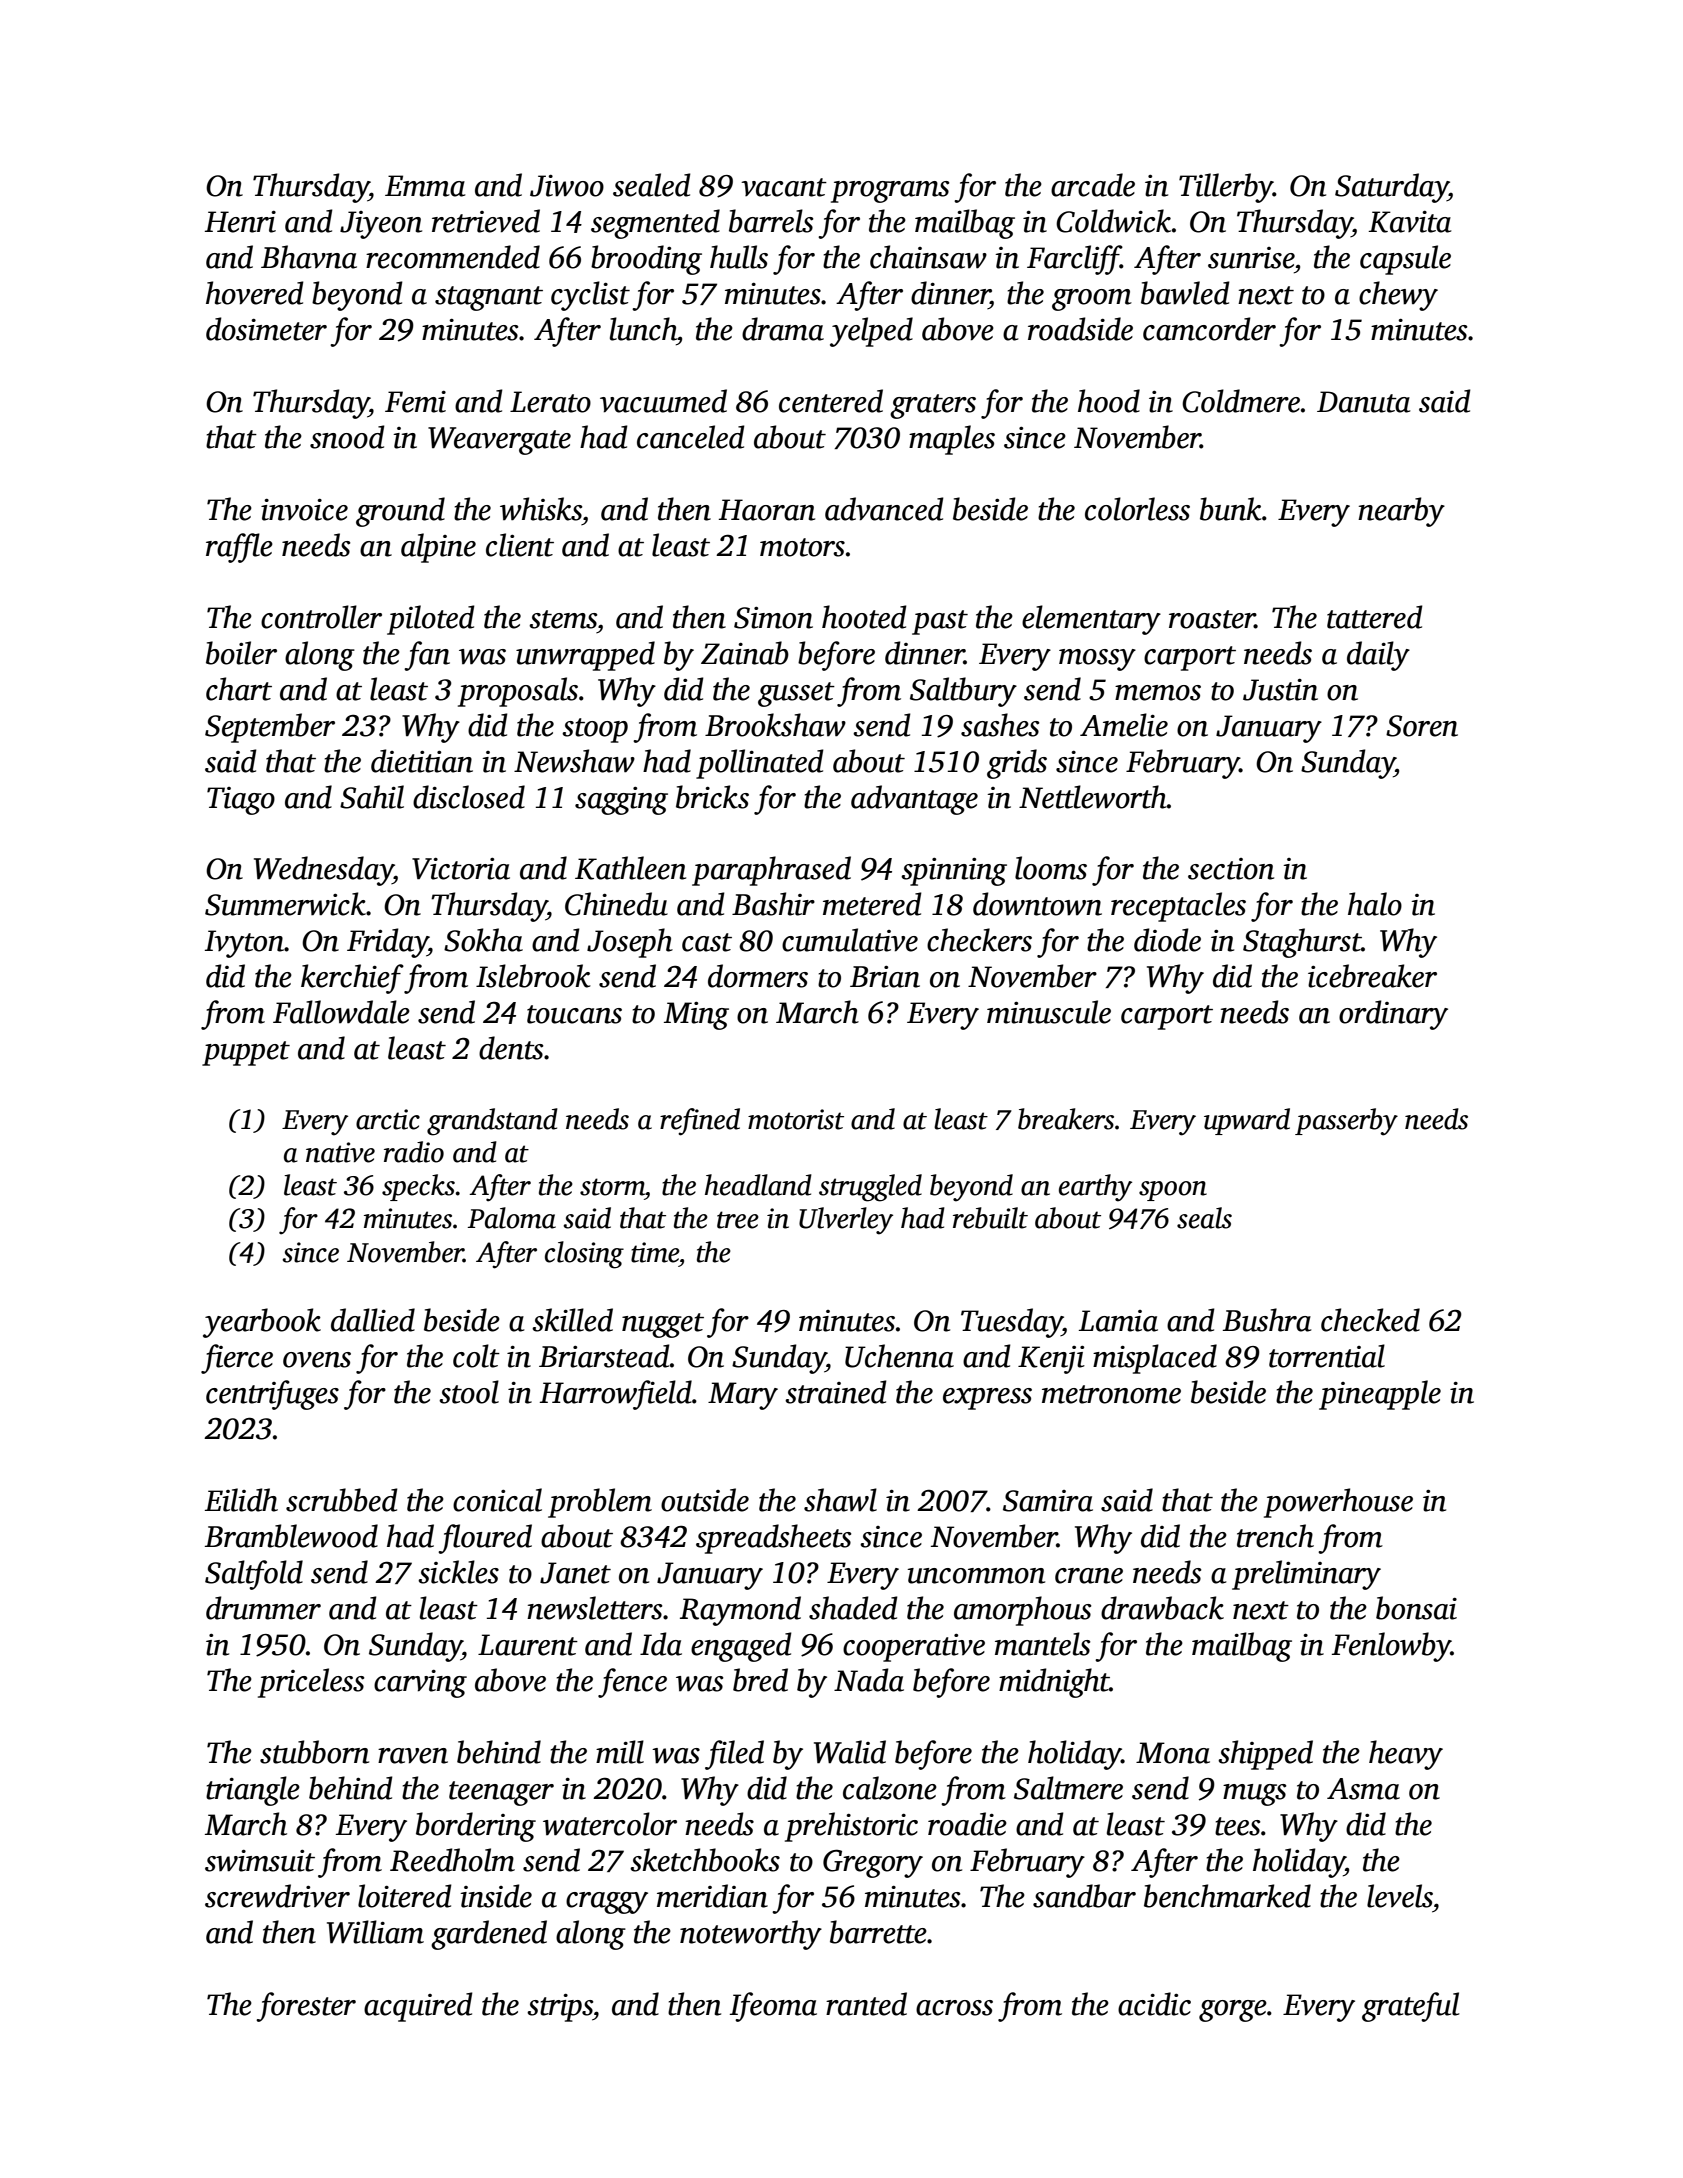 The width and height of the image is (1683, 2178). What do you see at coordinates (306, 2007) in the image?
I see `forester` at bounding box center [306, 2007].
